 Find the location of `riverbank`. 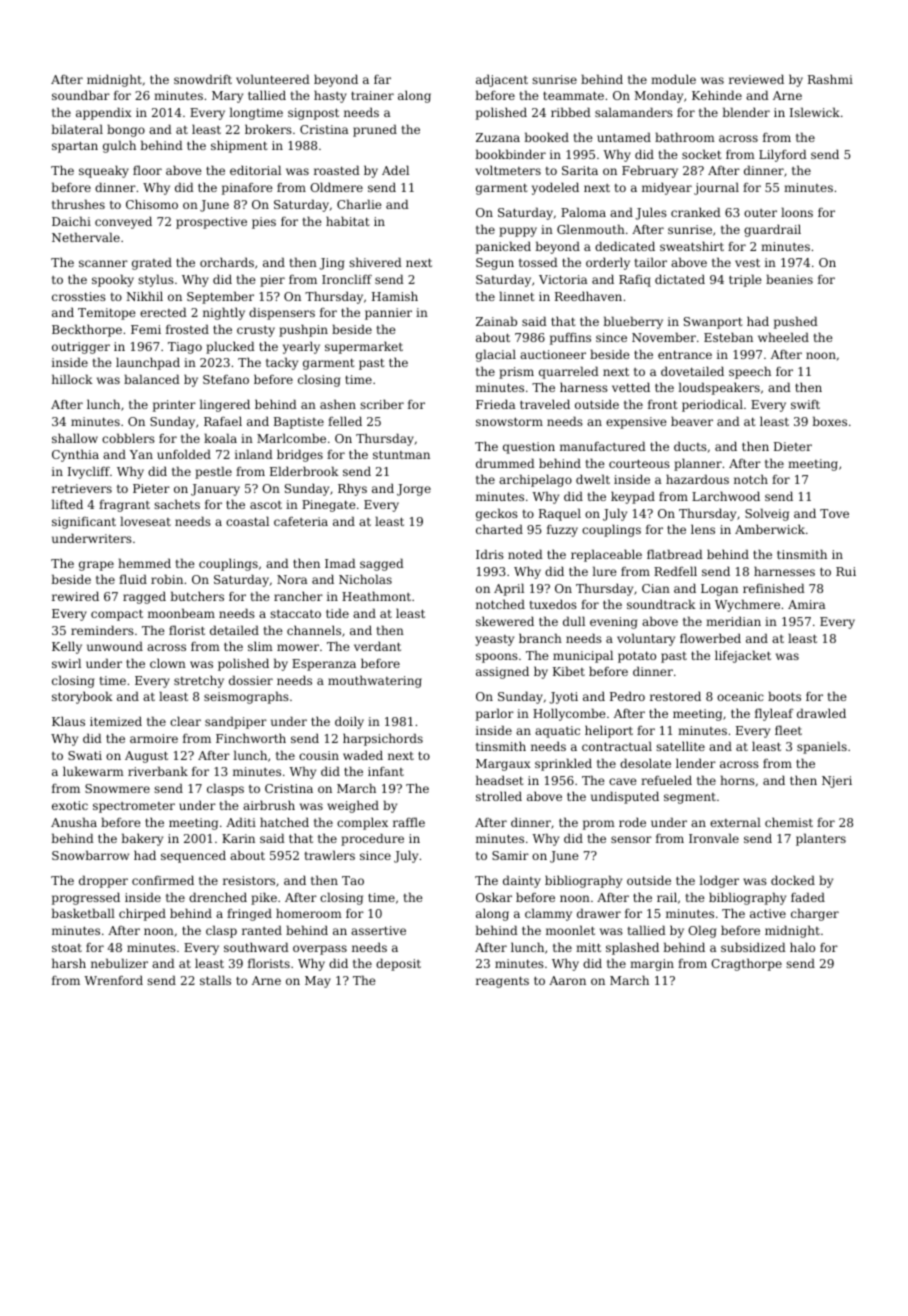

riverbank is located at coordinates (158, 771).
